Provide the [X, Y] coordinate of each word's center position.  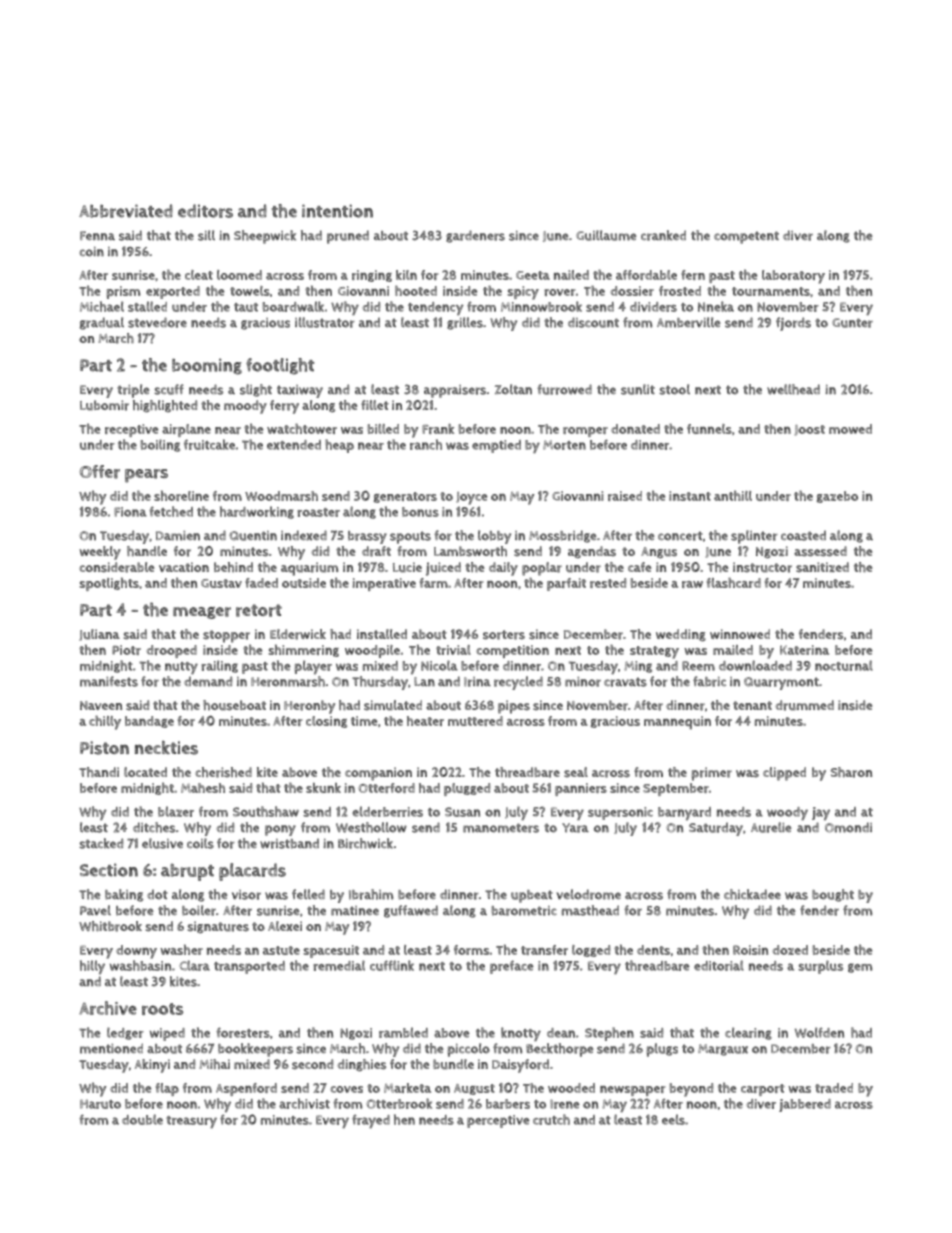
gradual [101, 323]
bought [833, 895]
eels [673, 1119]
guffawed [411, 911]
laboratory [793, 277]
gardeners [475, 236]
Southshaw [266, 811]
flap [167, 1089]
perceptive [498, 1121]
